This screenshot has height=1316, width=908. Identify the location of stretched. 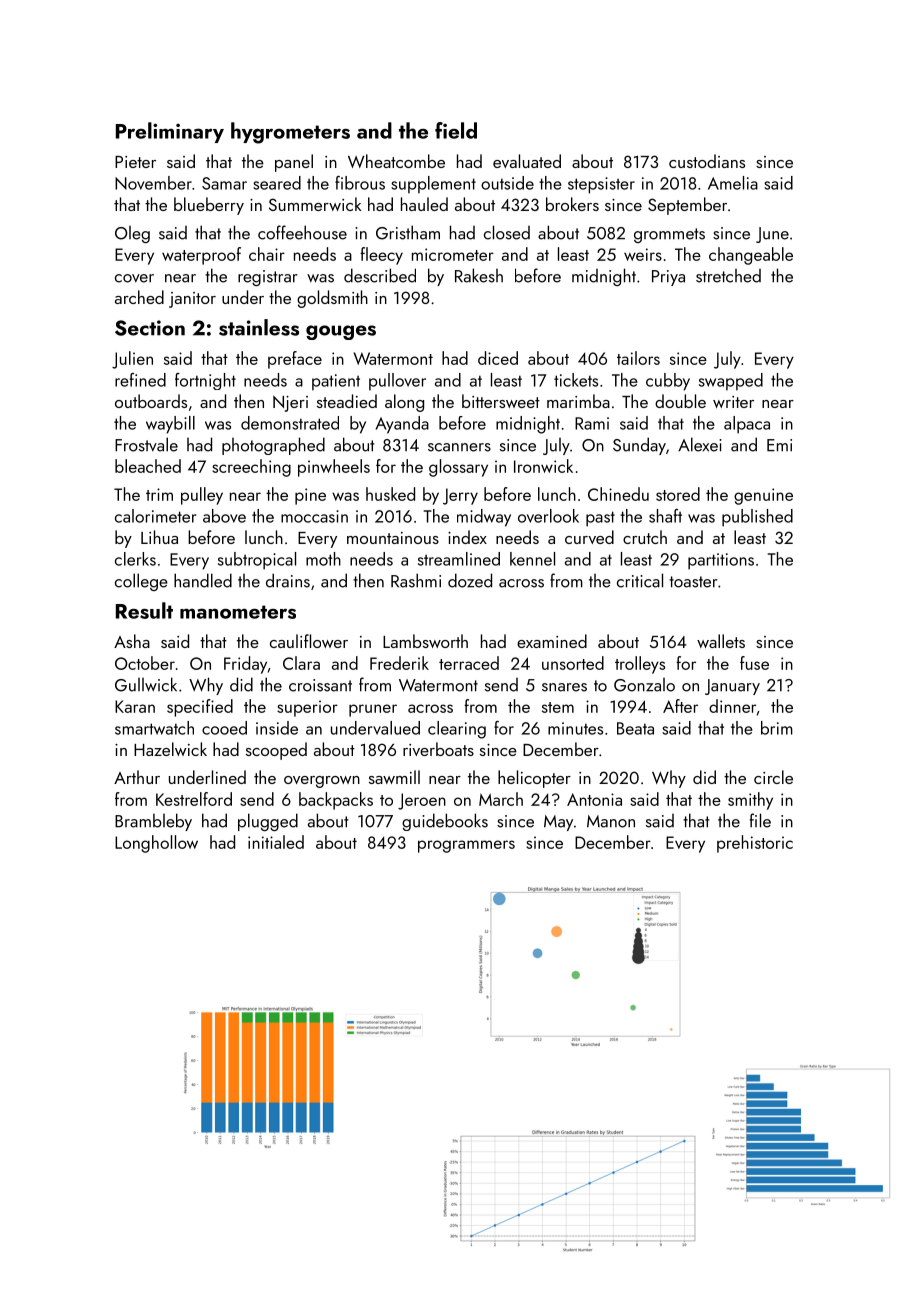
(728, 276).
